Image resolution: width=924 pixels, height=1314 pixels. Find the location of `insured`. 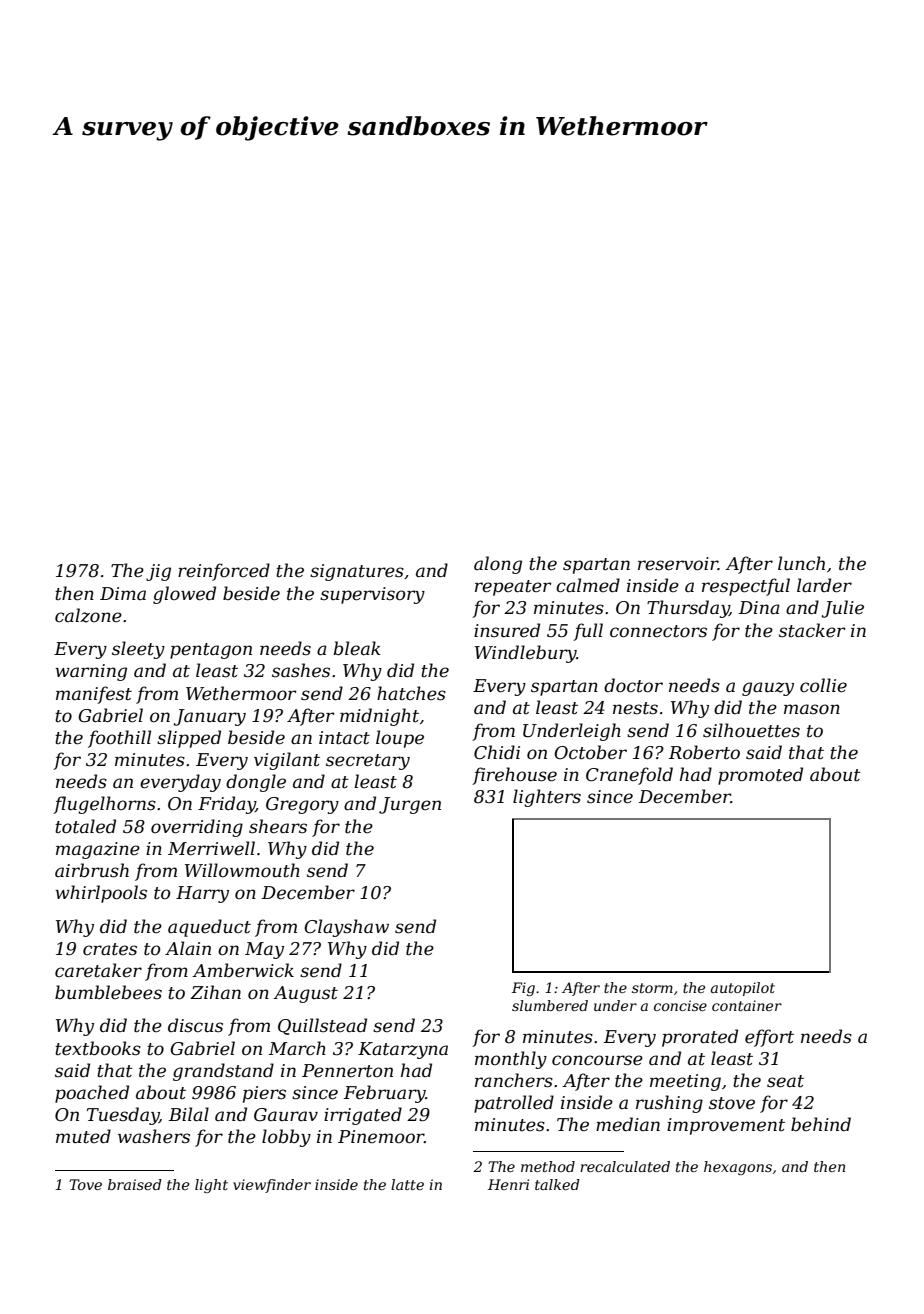

insured is located at coordinates (507, 630).
